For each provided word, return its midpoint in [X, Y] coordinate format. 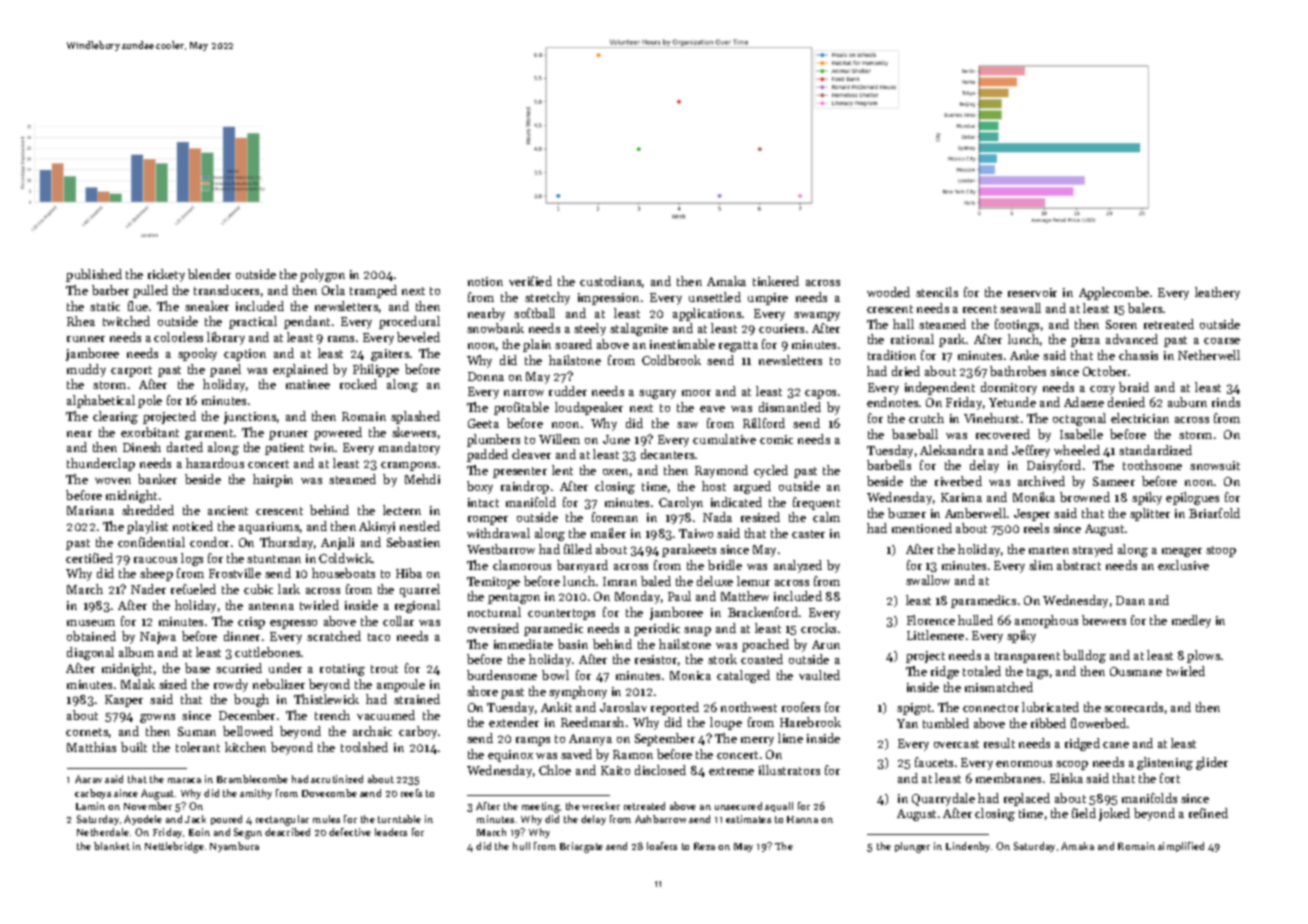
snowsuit [1215, 465]
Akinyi [377, 527]
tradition [892, 355]
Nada [717, 517]
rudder [568, 391]
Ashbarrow [660, 819]
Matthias [91, 747]
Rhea [81, 321]
